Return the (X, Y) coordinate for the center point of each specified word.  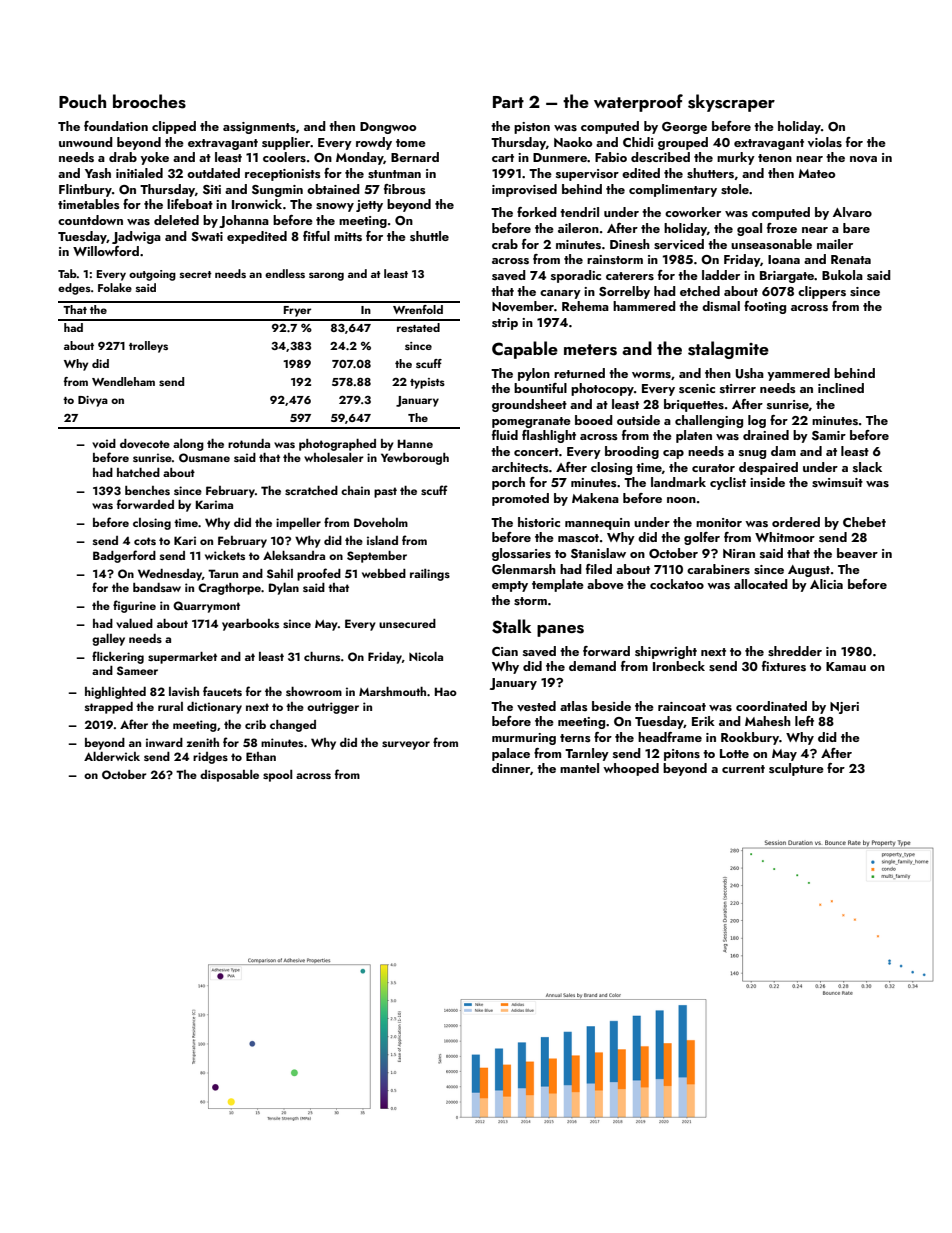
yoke (154, 158)
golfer (702, 538)
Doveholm (381, 522)
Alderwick (112, 756)
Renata (851, 259)
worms (651, 375)
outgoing (152, 275)
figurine (134, 606)
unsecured (407, 623)
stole (735, 189)
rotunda (249, 443)
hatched (138, 472)
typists (427, 383)
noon (681, 500)
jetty (369, 206)
